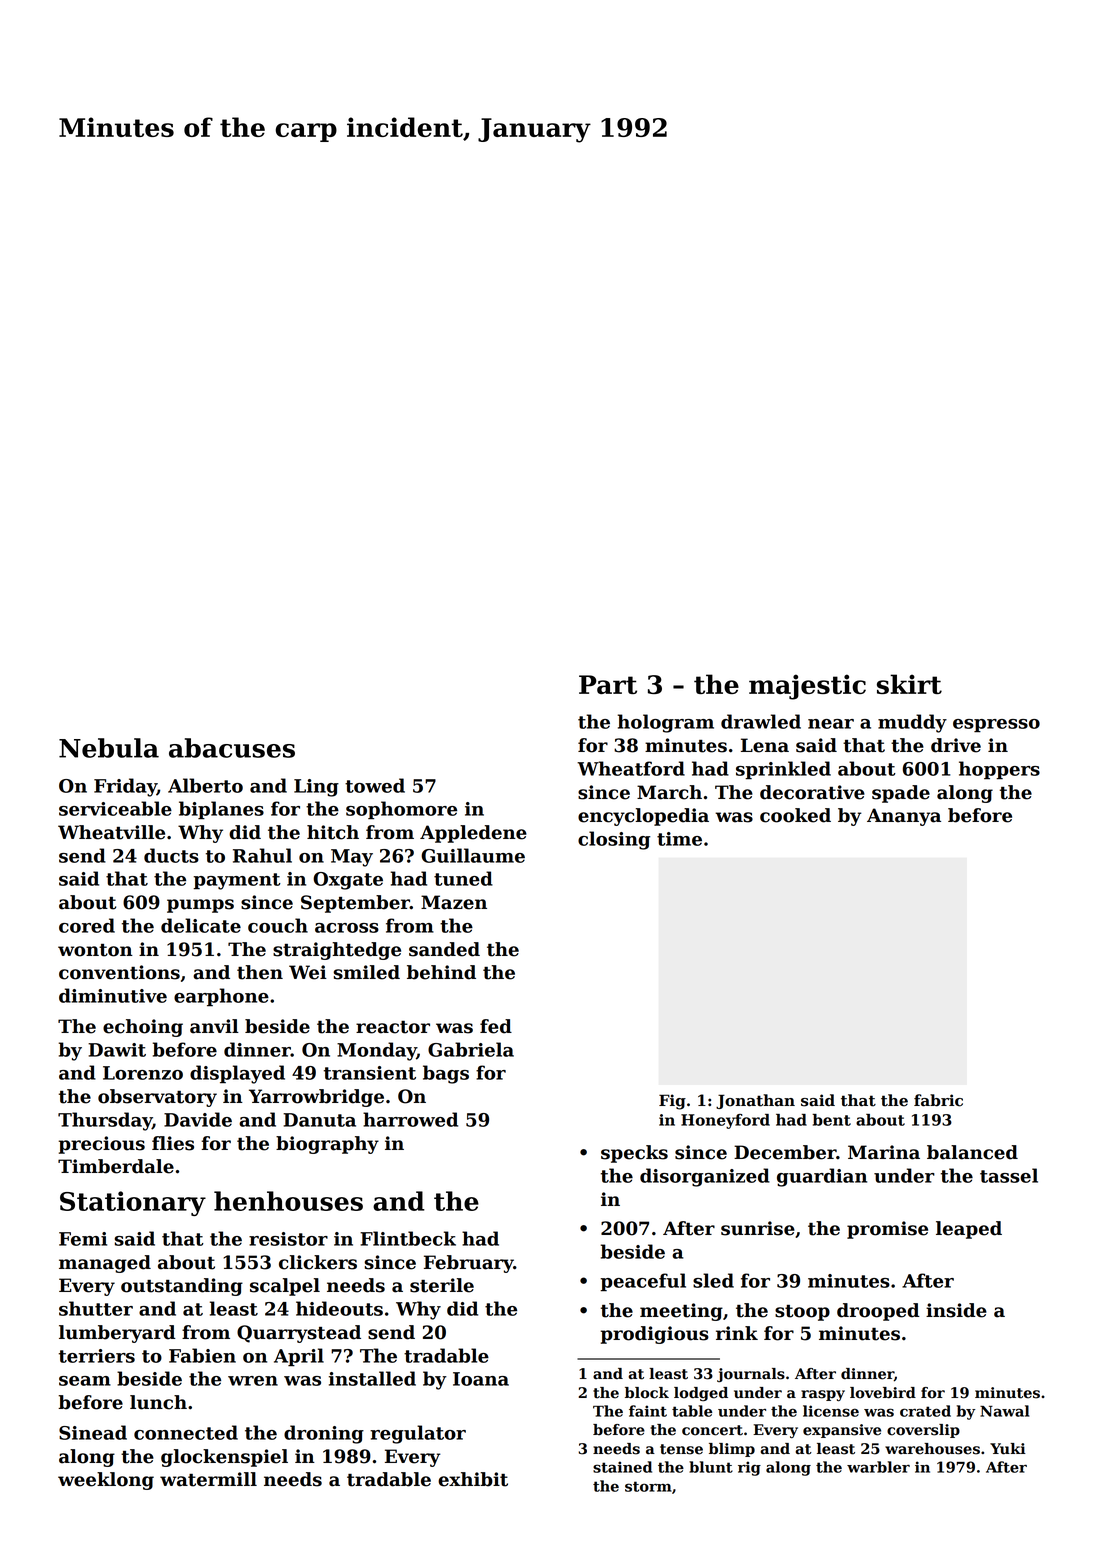  What do you see at coordinates (672, 1102) in the document?
I see `Fig` at bounding box center [672, 1102].
